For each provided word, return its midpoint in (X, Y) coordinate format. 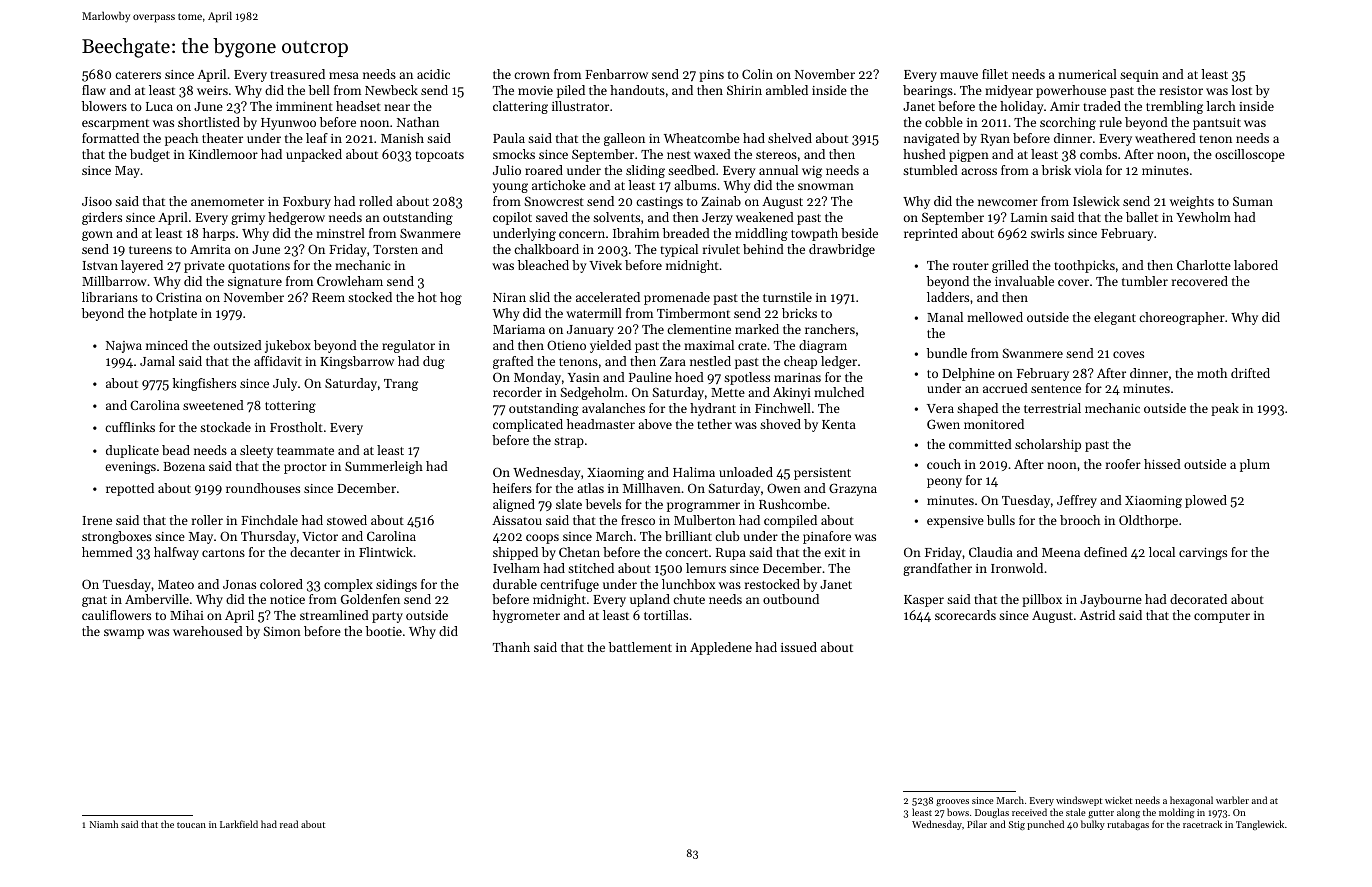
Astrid (1097, 615)
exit (835, 552)
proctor (305, 468)
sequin (1139, 76)
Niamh (104, 824)
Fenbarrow (616, 74)
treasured (297, 74)
